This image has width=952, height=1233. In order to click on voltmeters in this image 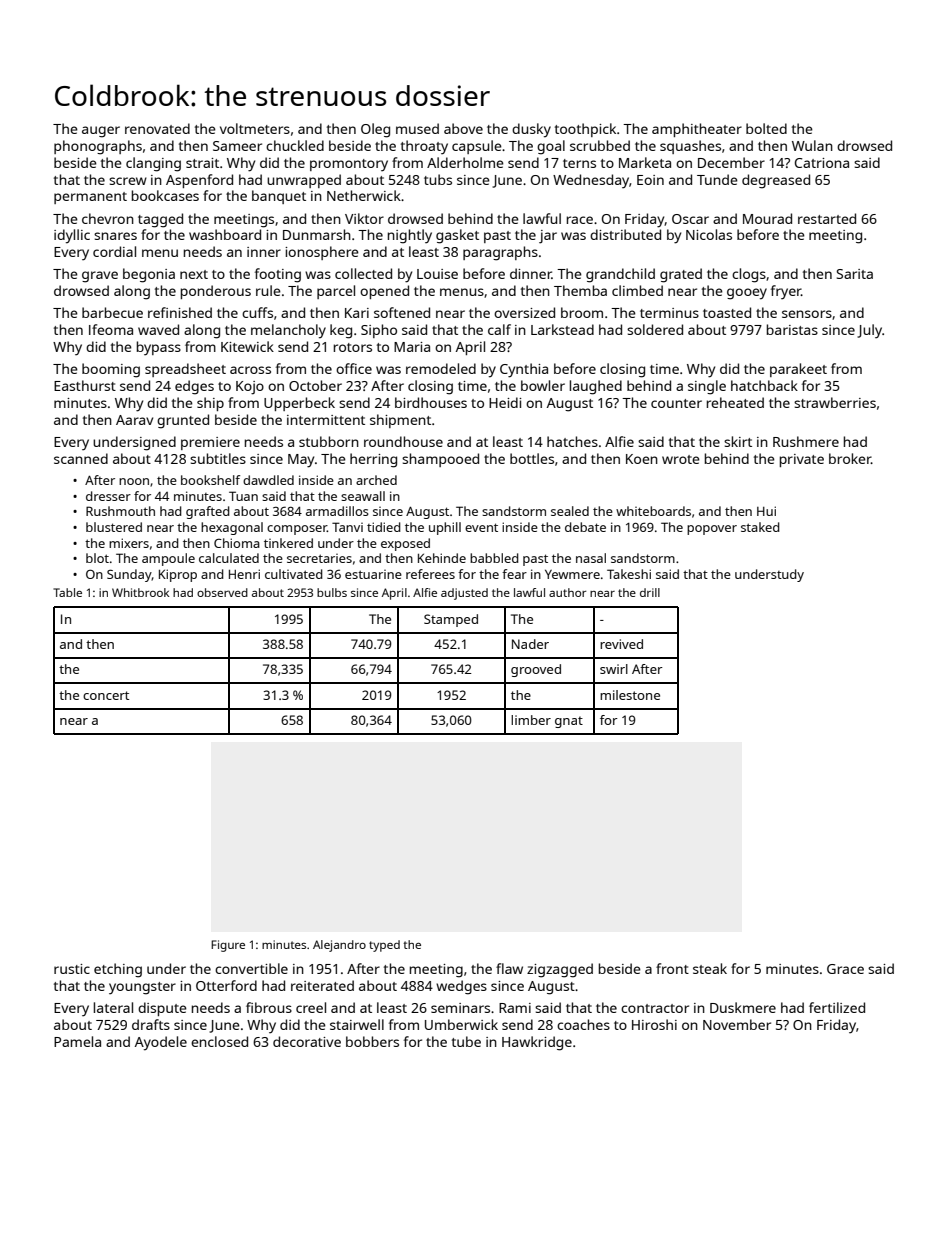, I will do `click(255, 128)`.
